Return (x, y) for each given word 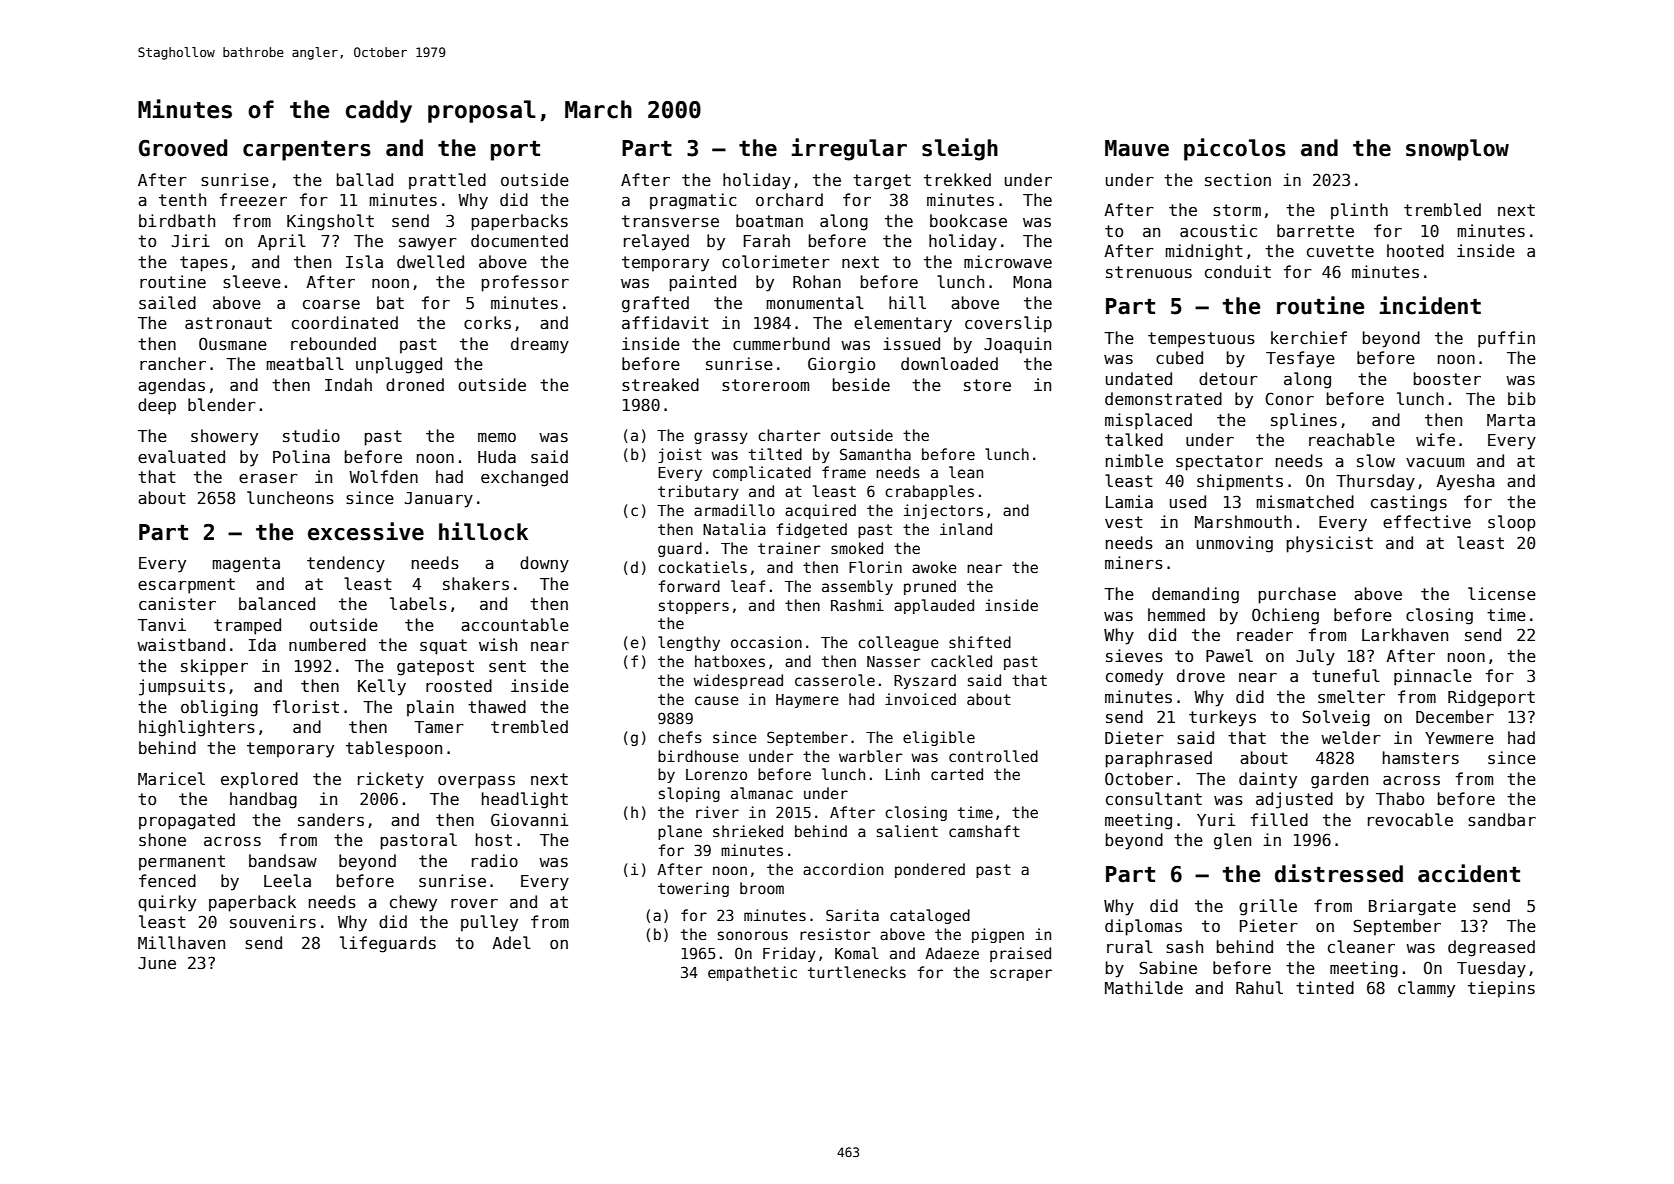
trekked (957, 179)
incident (1430, 305)
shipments (1240, 482)
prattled (447, 181)
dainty (1268, 780)
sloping (689, 794)
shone (162, 840)
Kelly (382, 687)
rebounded (333, 343)
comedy (1134, 677)
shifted (980, 642)
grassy (721, 438)
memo (497, 437)
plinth (1359, 211)
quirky (167, 903)
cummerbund (781, 343)
